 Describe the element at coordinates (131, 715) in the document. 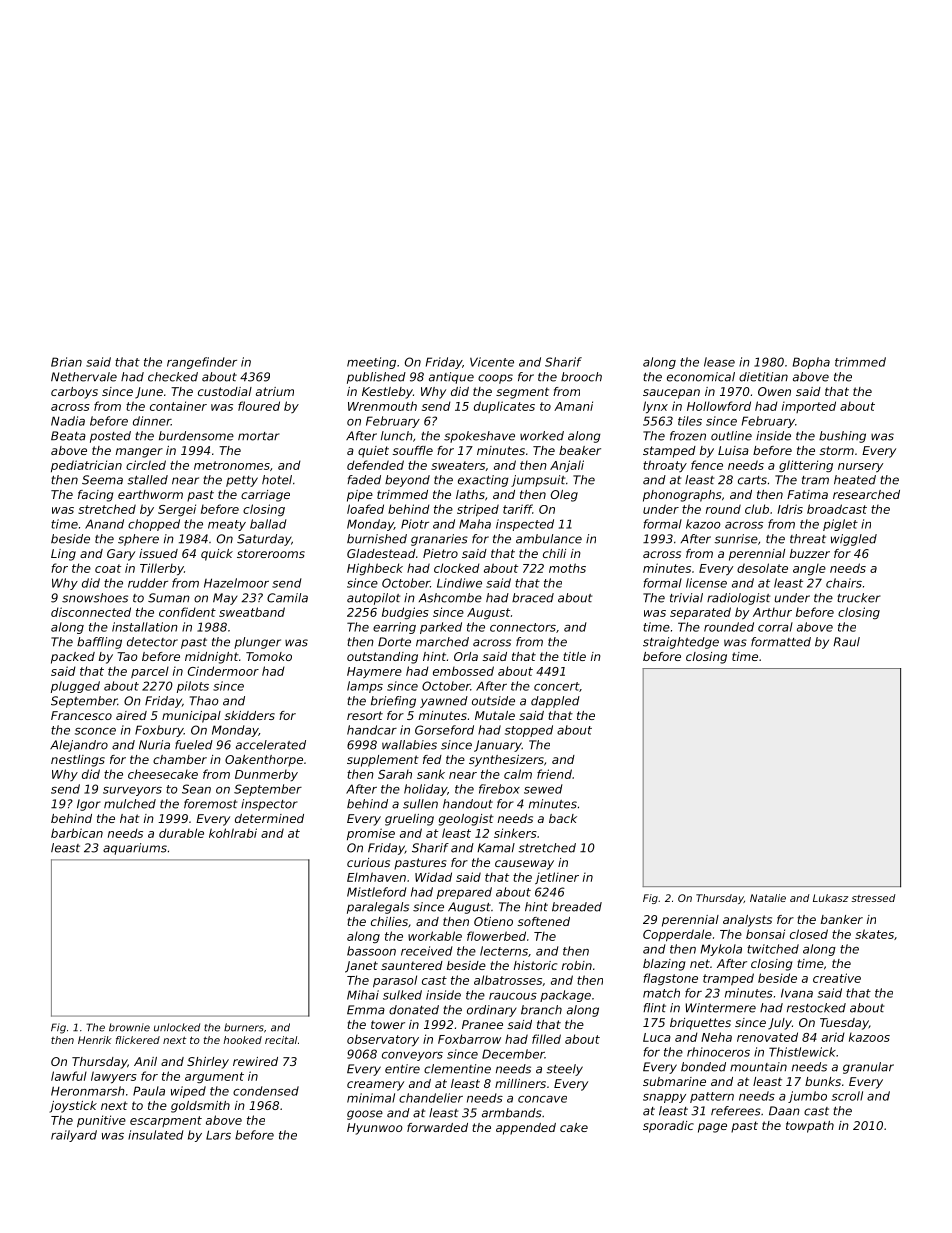

I see `aired` at that location.
